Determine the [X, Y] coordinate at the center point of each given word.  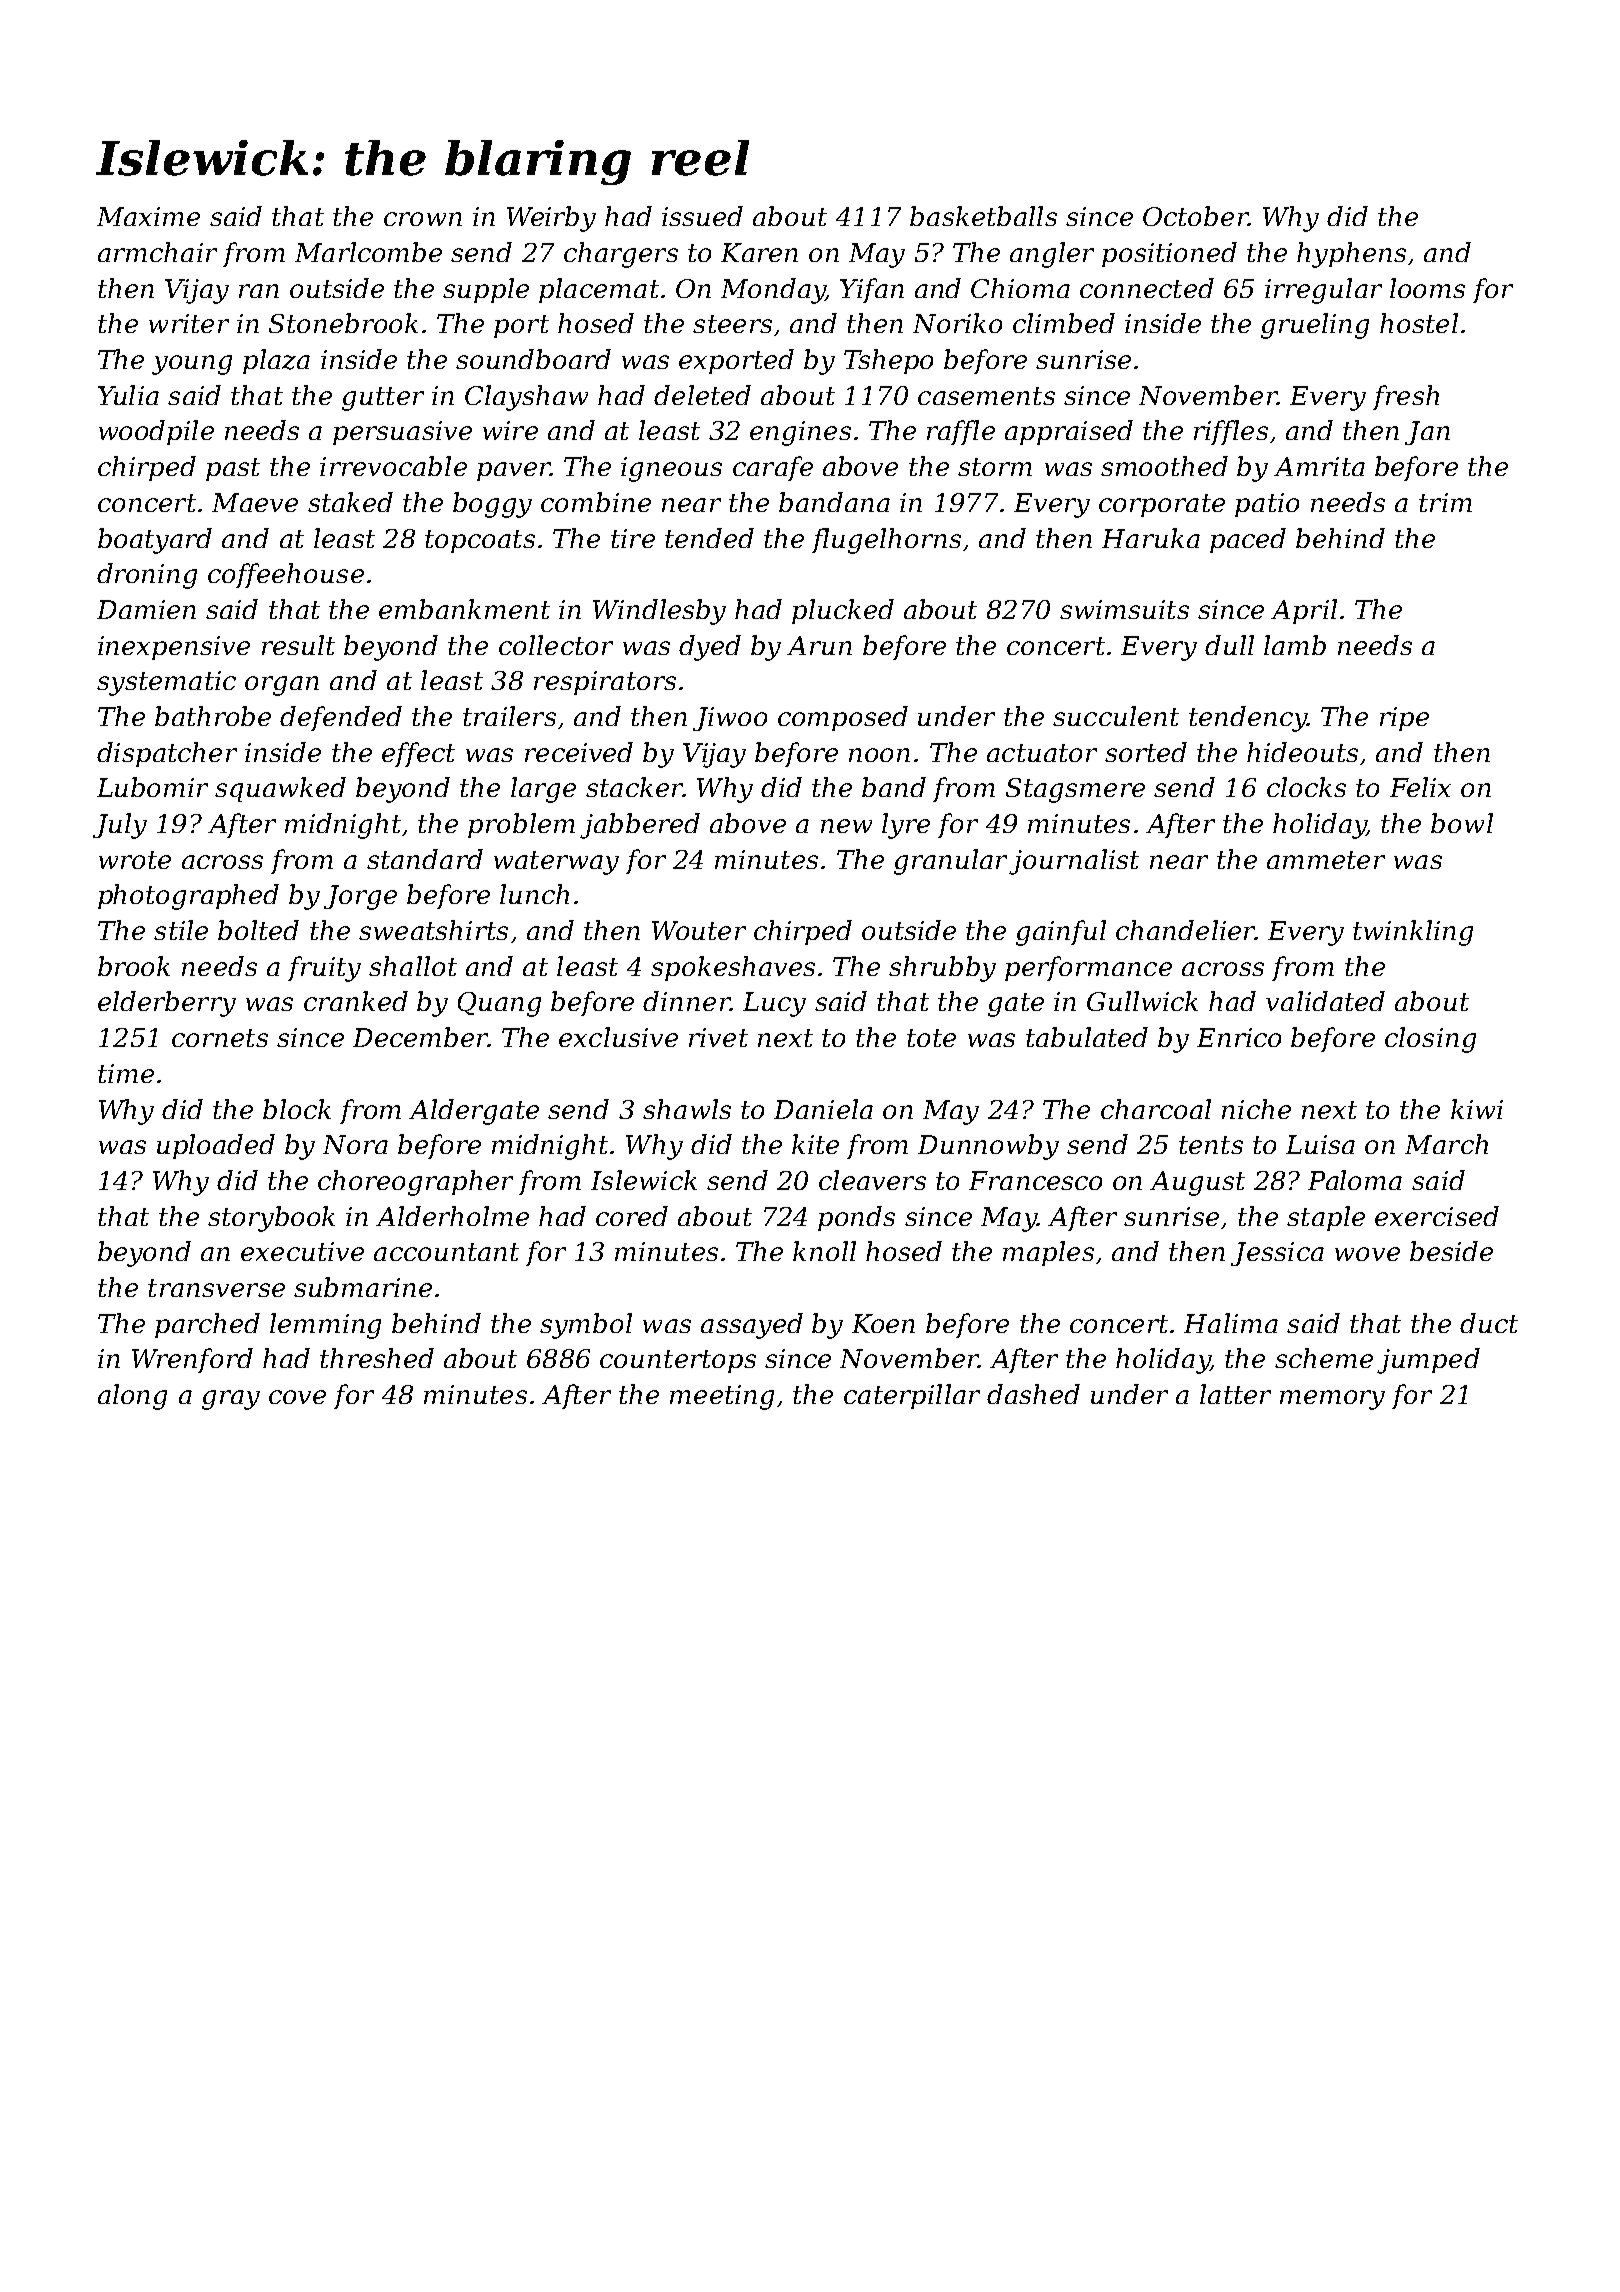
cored [632, 1216]
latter [1235, 1394]
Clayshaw [526, 398]
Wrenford [192, 1360]
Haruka [1151, 538]
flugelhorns [886, 541]
